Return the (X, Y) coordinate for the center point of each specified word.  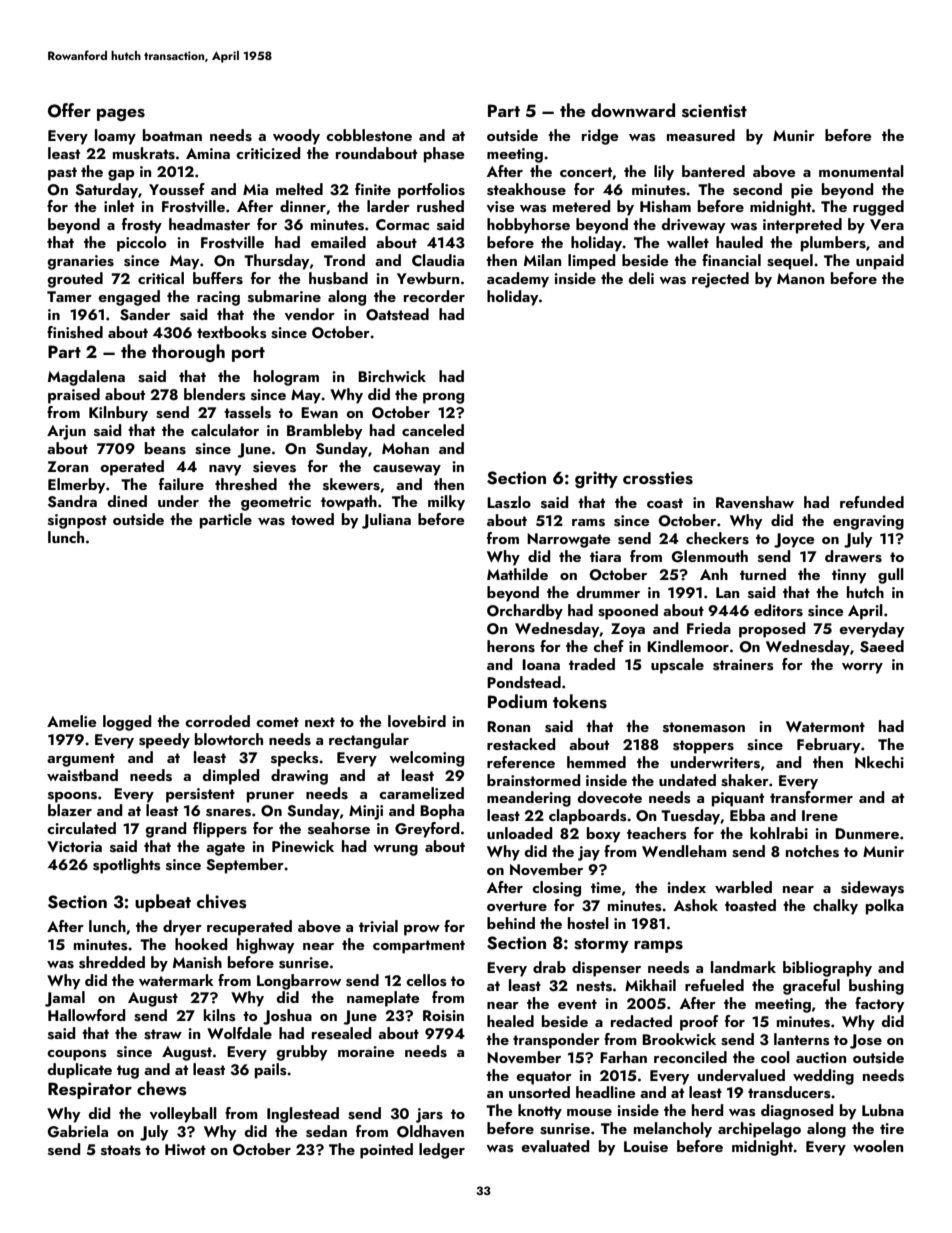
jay (589, 853)
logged (127, 723)
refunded (872, 502)
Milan (542, 260)
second (757, 189)
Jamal (65, 999)
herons (511, 646)
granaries (80, 262)
